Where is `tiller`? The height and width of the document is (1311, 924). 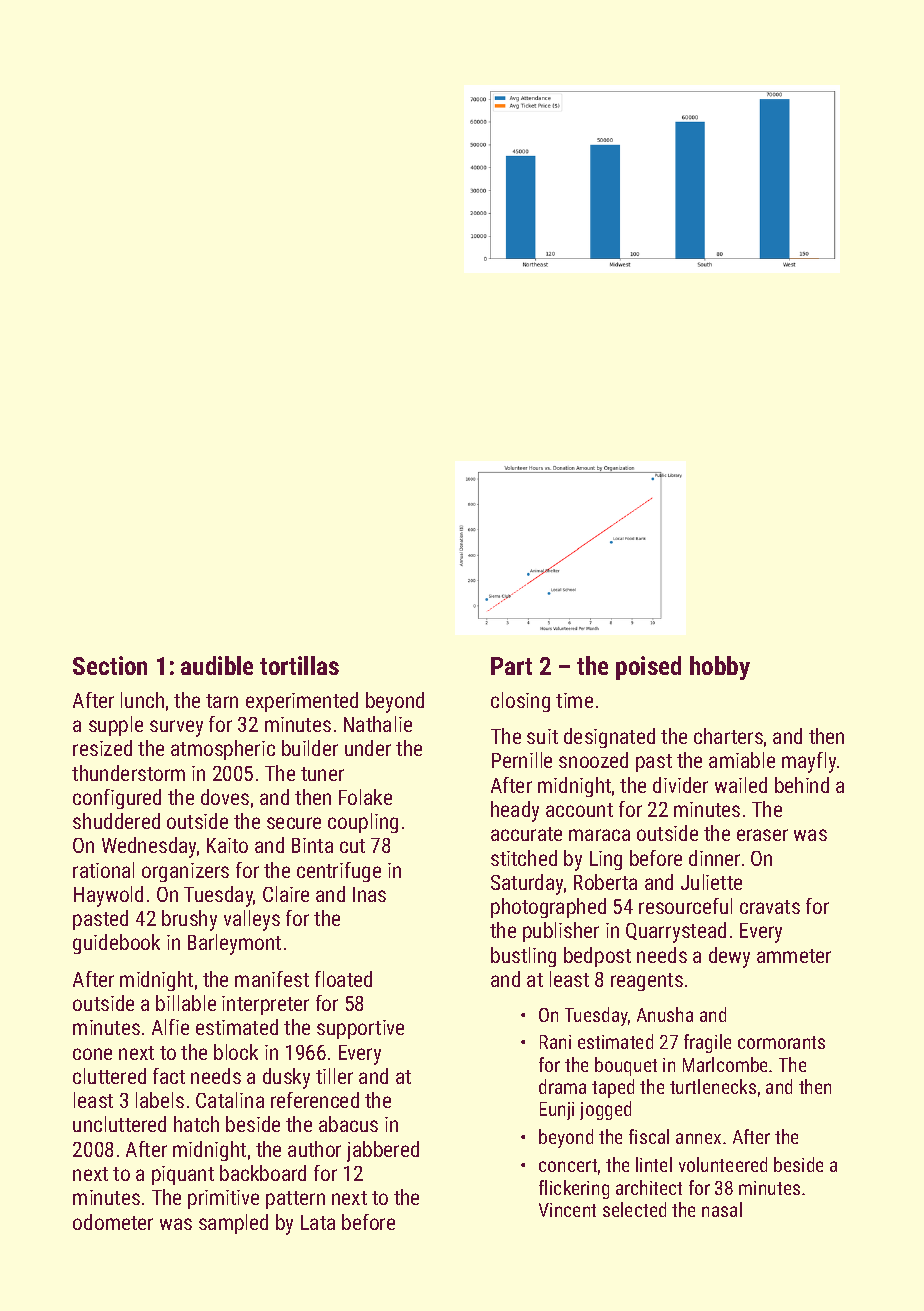 tiller is located at coordinates (334, 1076).
